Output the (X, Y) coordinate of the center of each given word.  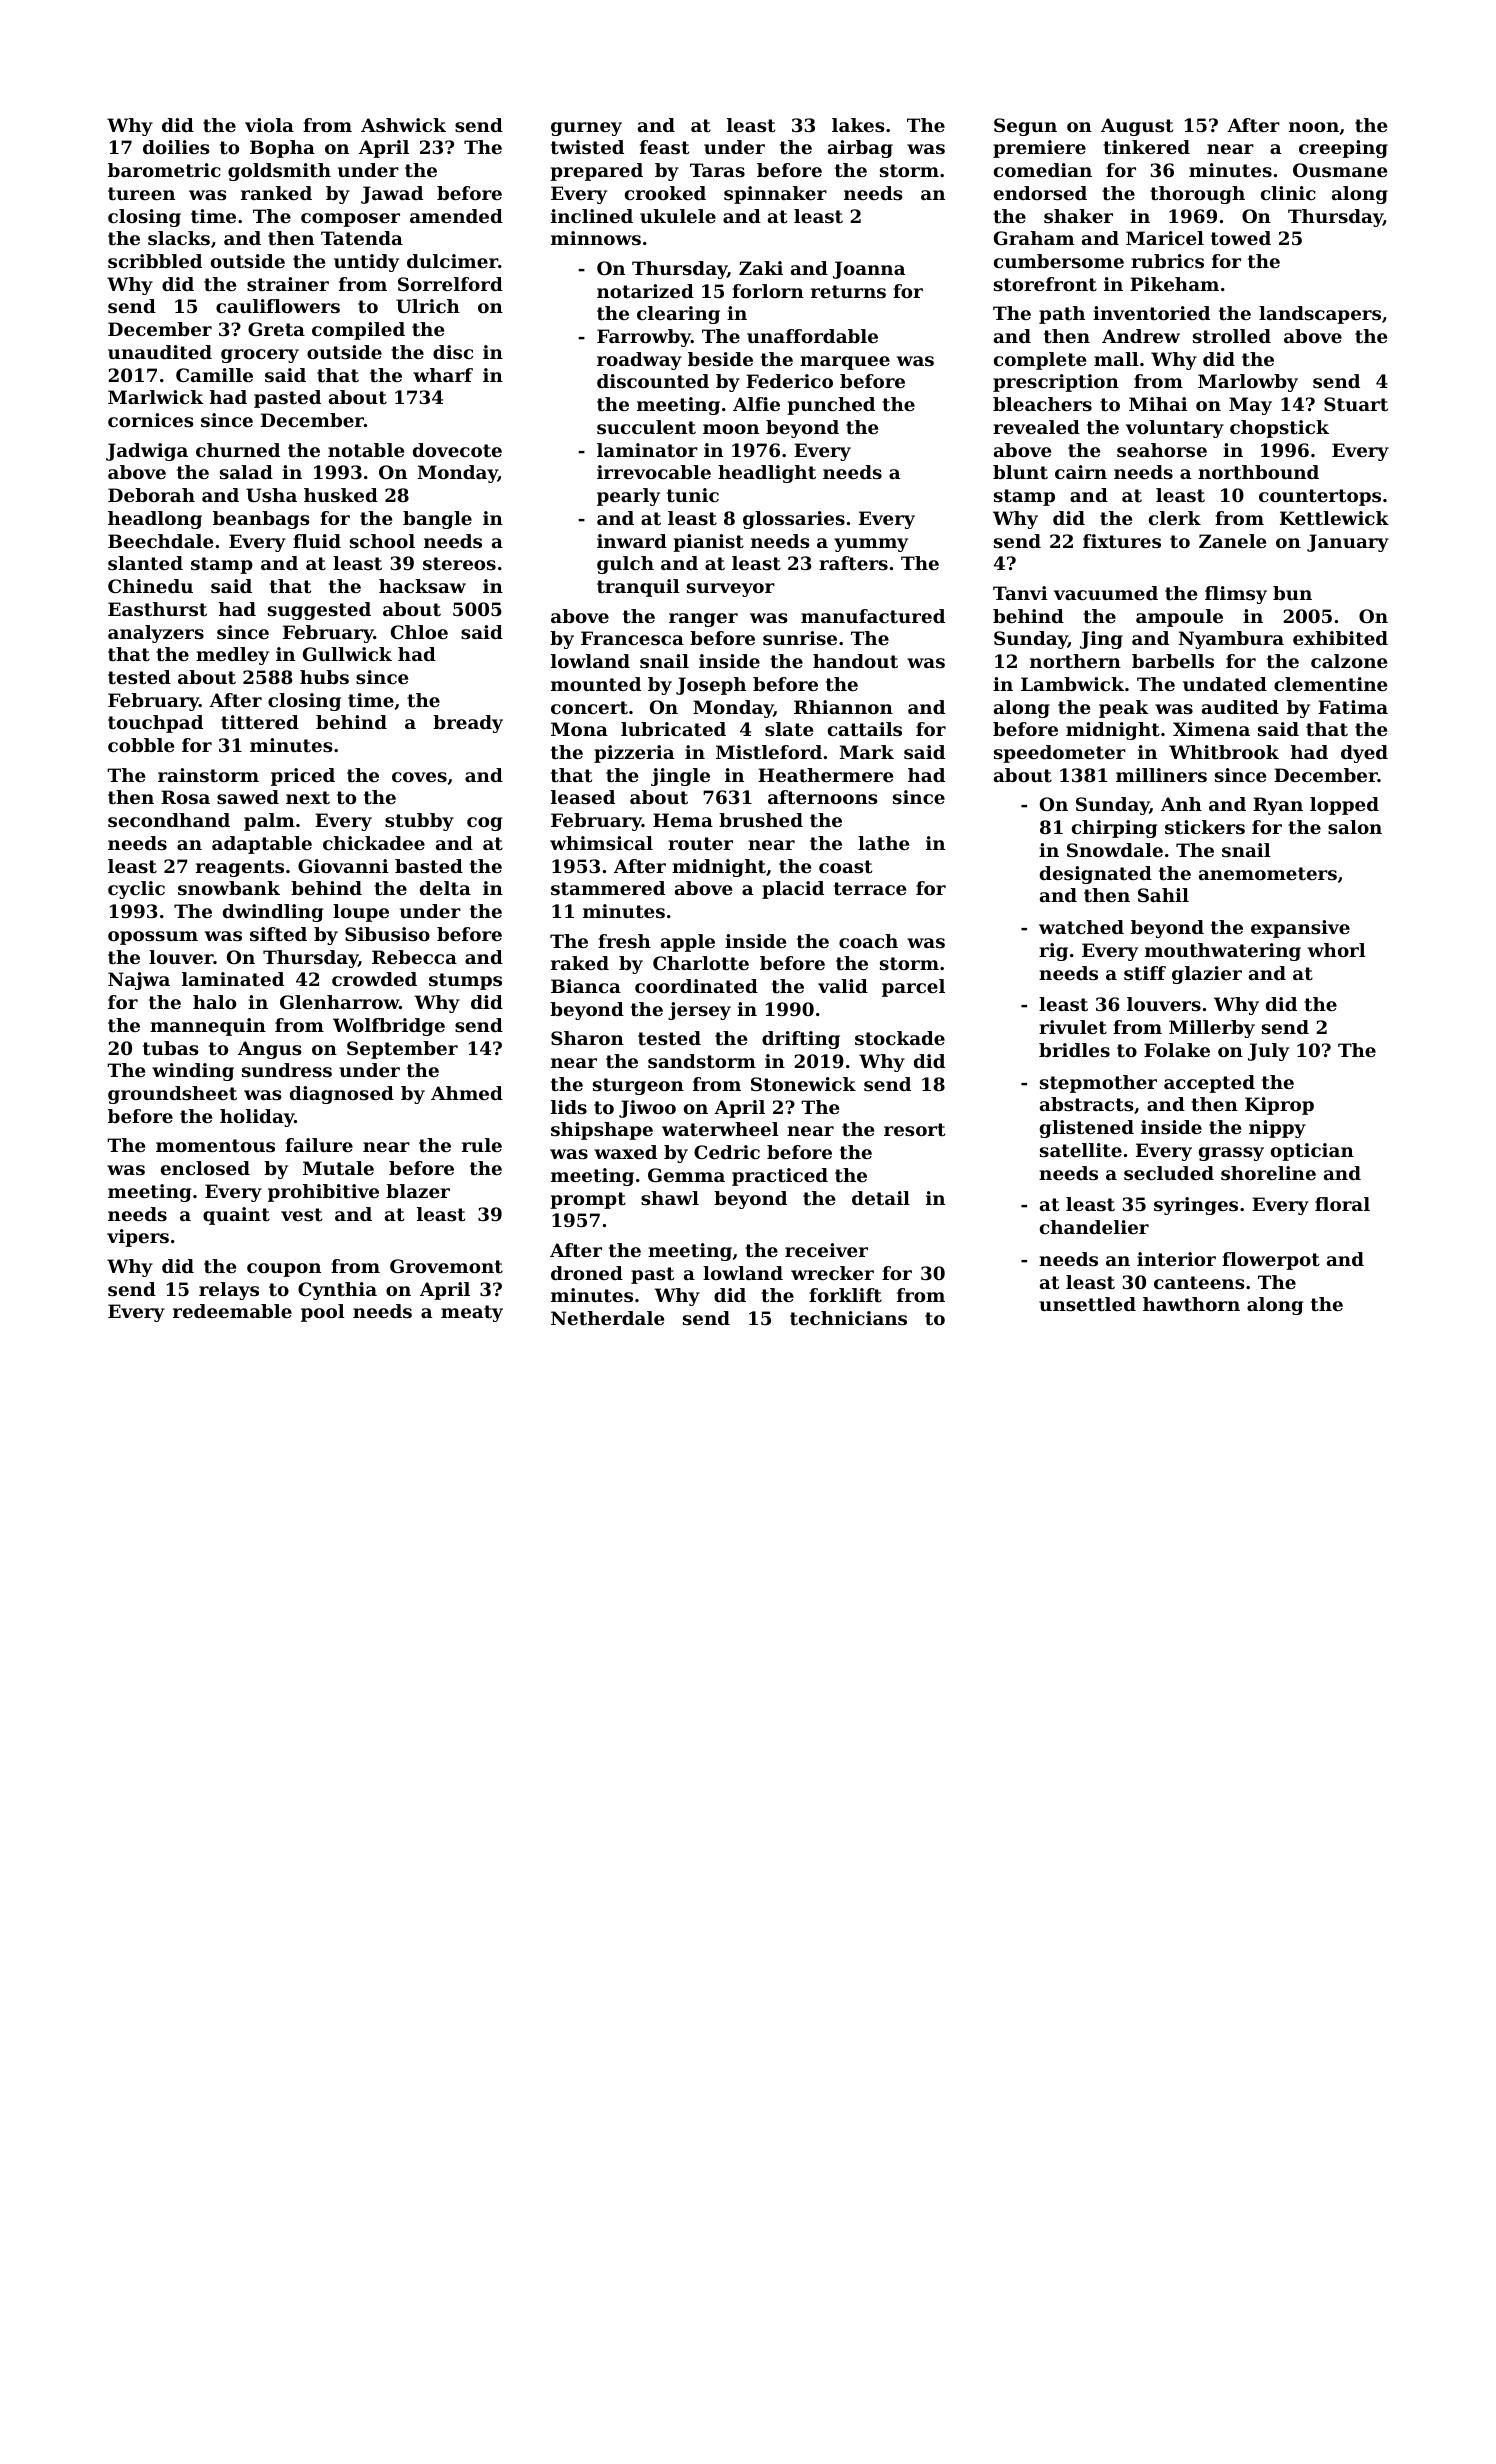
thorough (1197, 195)
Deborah (151, 495)
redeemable (232, 1311)
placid (793, 890)
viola (269, 125)
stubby (419, 822)
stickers (1205, 827)
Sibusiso (387, 934)
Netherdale (607, 1318)
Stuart (1356, 404)
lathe (883, 843)
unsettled (1087, 1304)
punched (831, 406)
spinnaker (775, 195)
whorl (1337, 950)
